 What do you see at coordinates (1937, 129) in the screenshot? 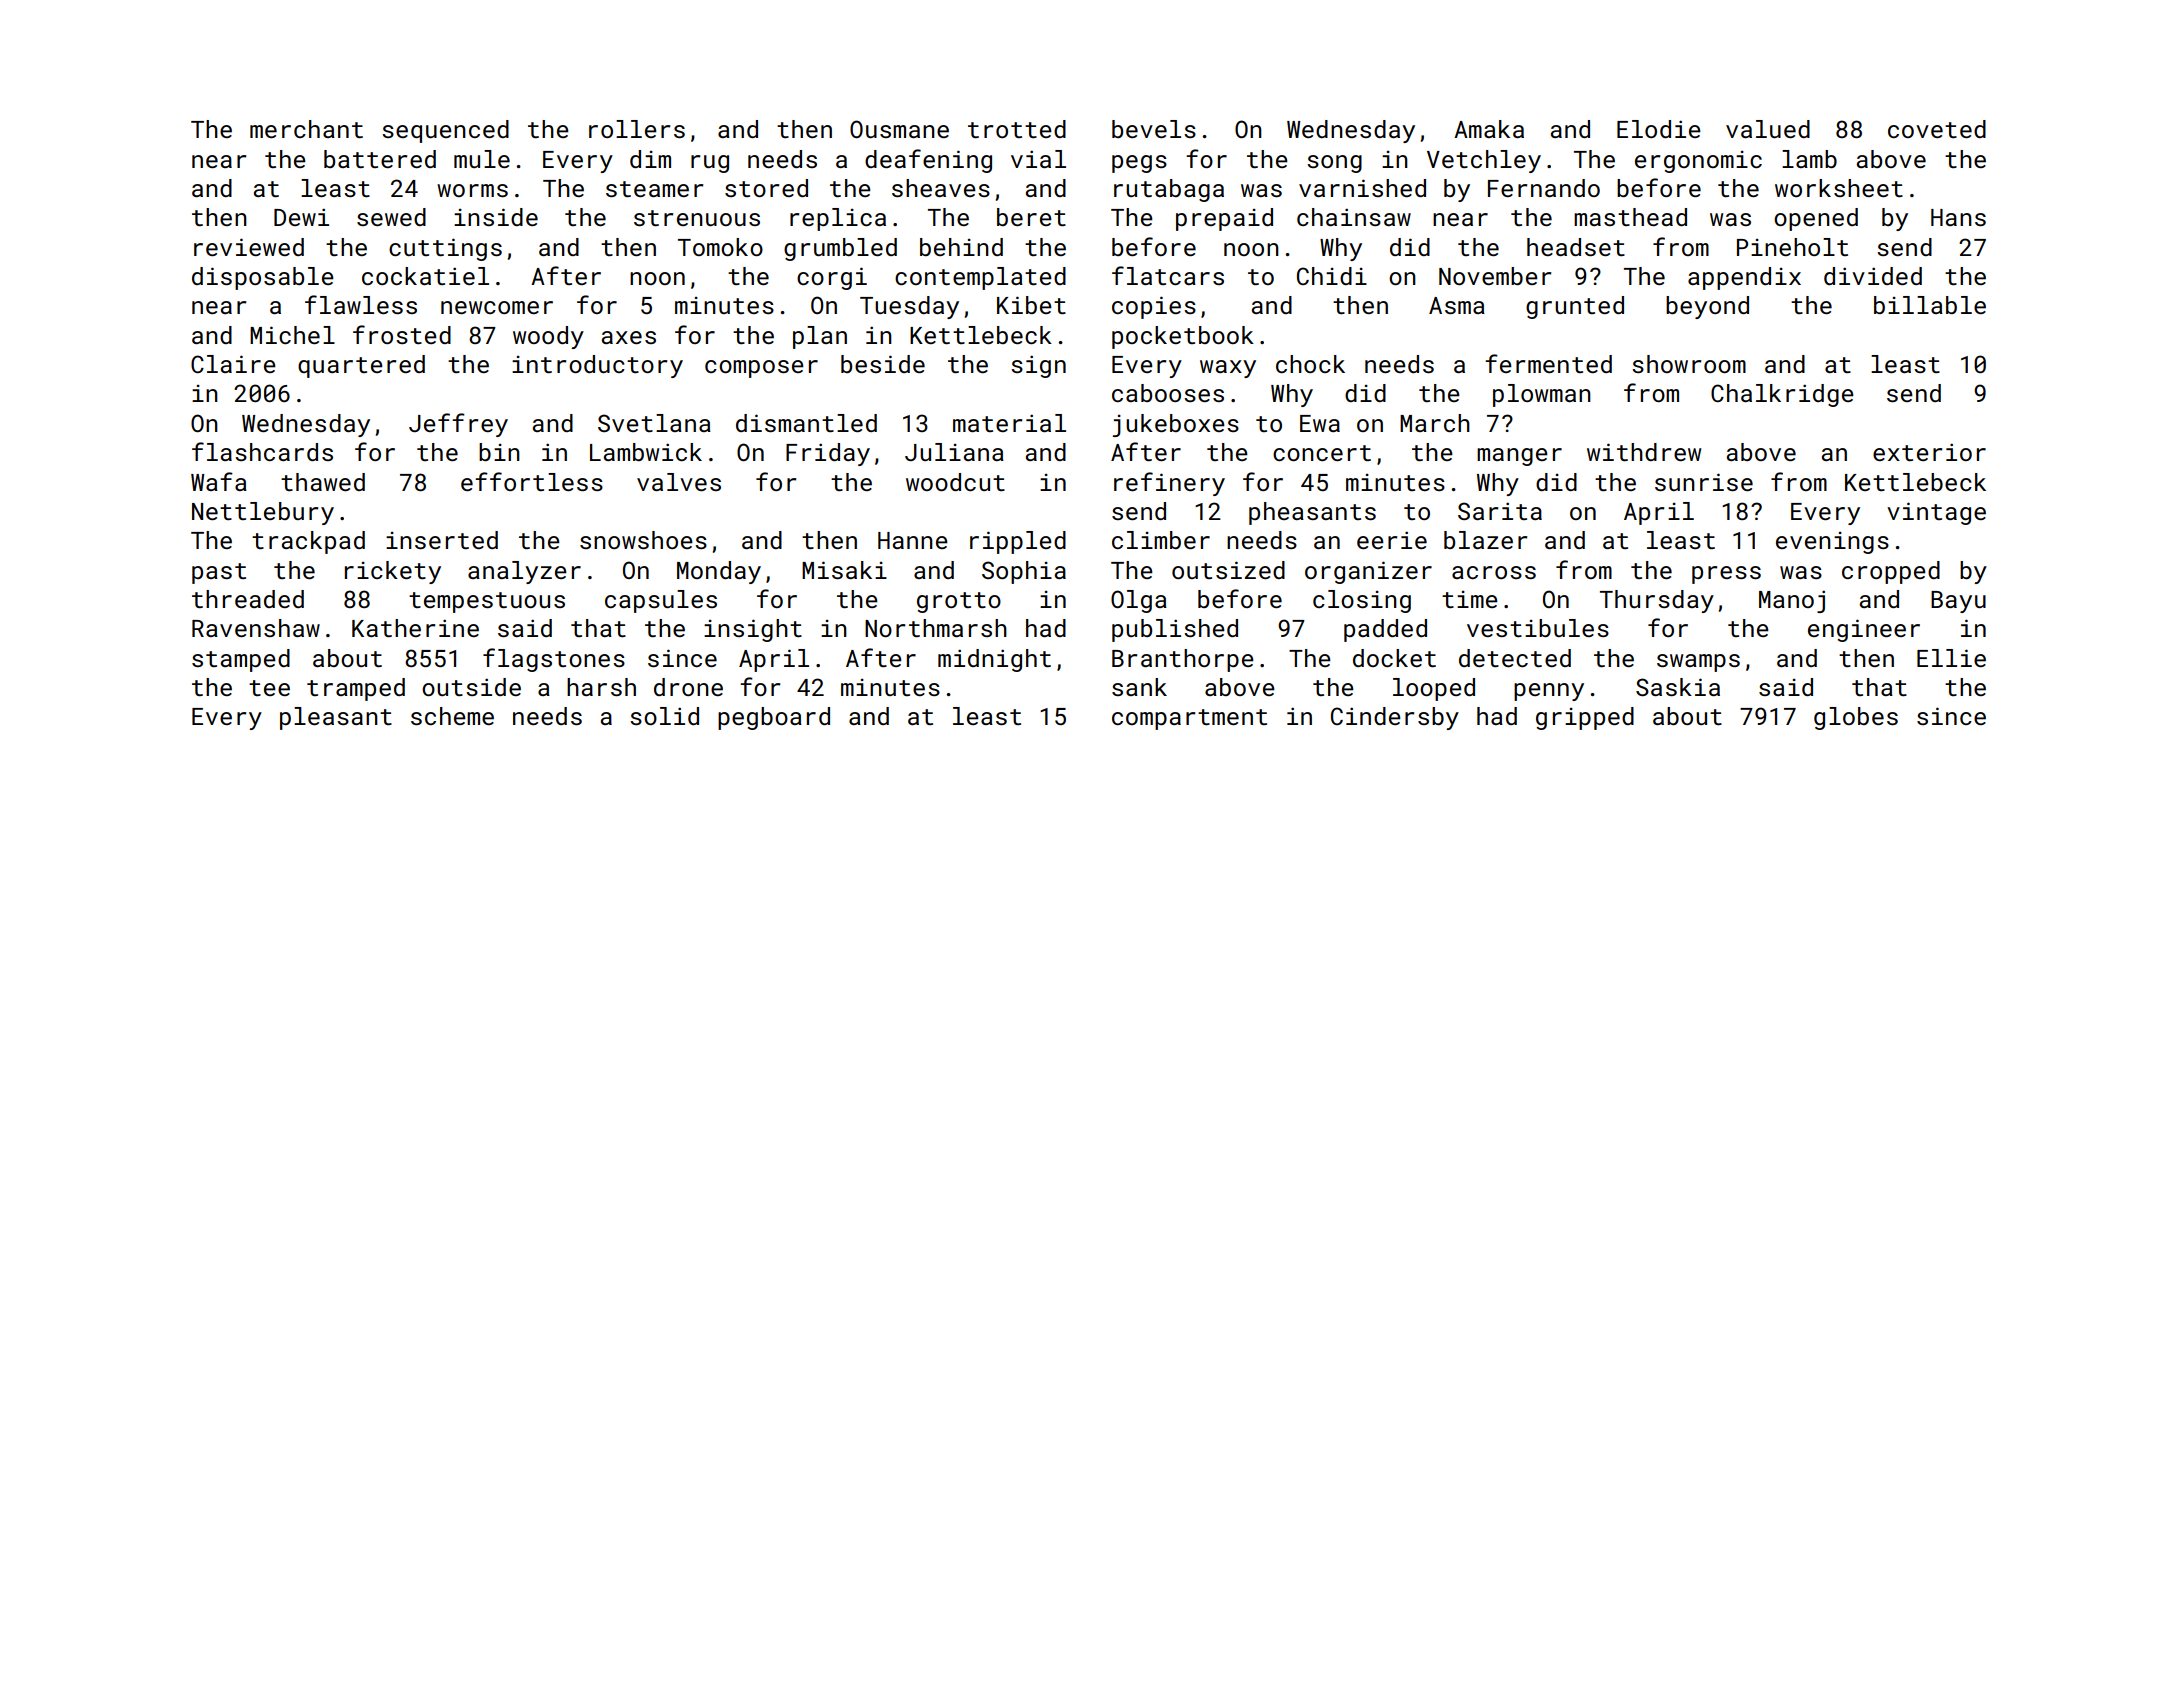
I see `coveted` at bounding box center [1937, 129].
